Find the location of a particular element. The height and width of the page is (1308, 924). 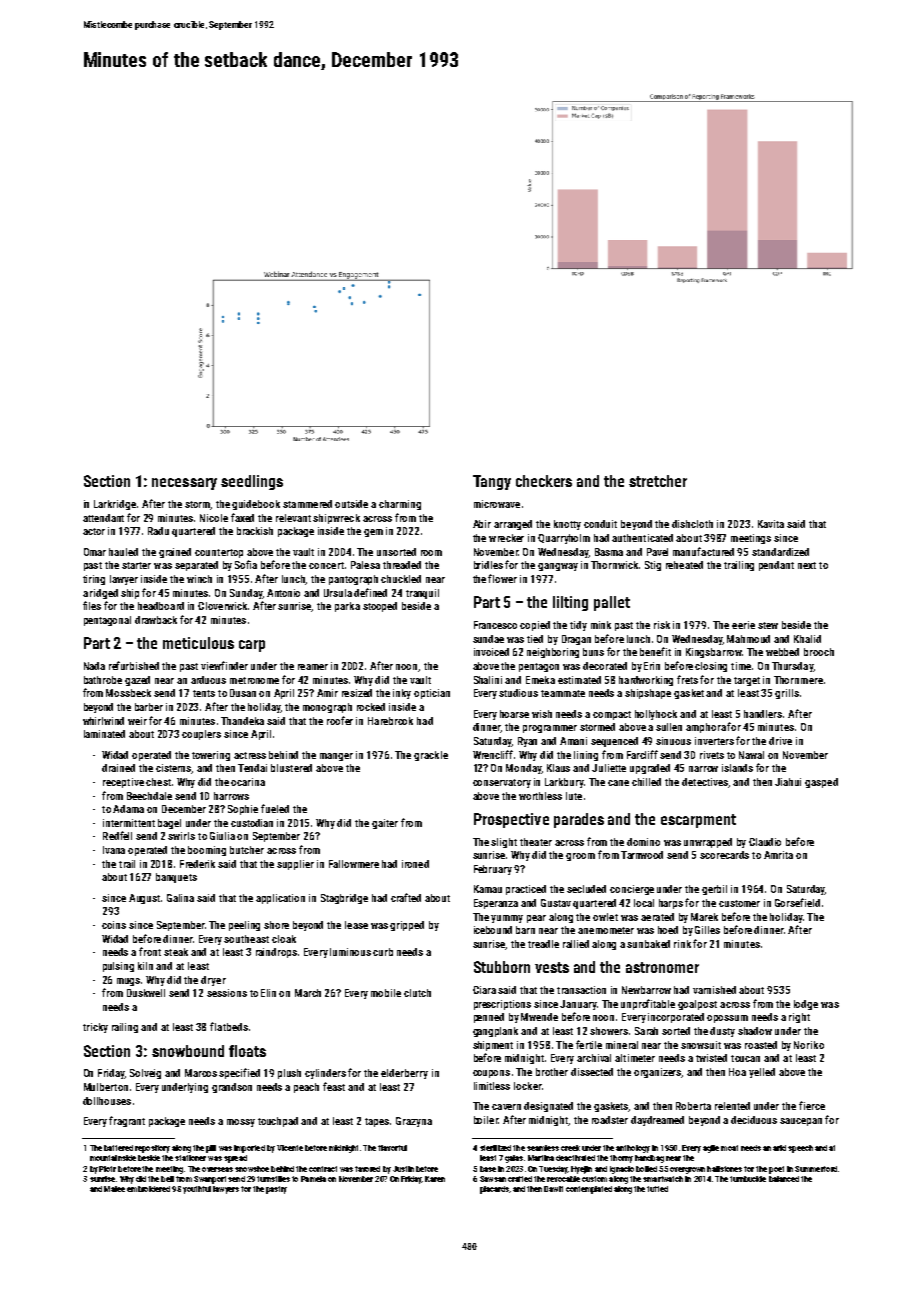

Ryan is located at coordinates (527, 742).
